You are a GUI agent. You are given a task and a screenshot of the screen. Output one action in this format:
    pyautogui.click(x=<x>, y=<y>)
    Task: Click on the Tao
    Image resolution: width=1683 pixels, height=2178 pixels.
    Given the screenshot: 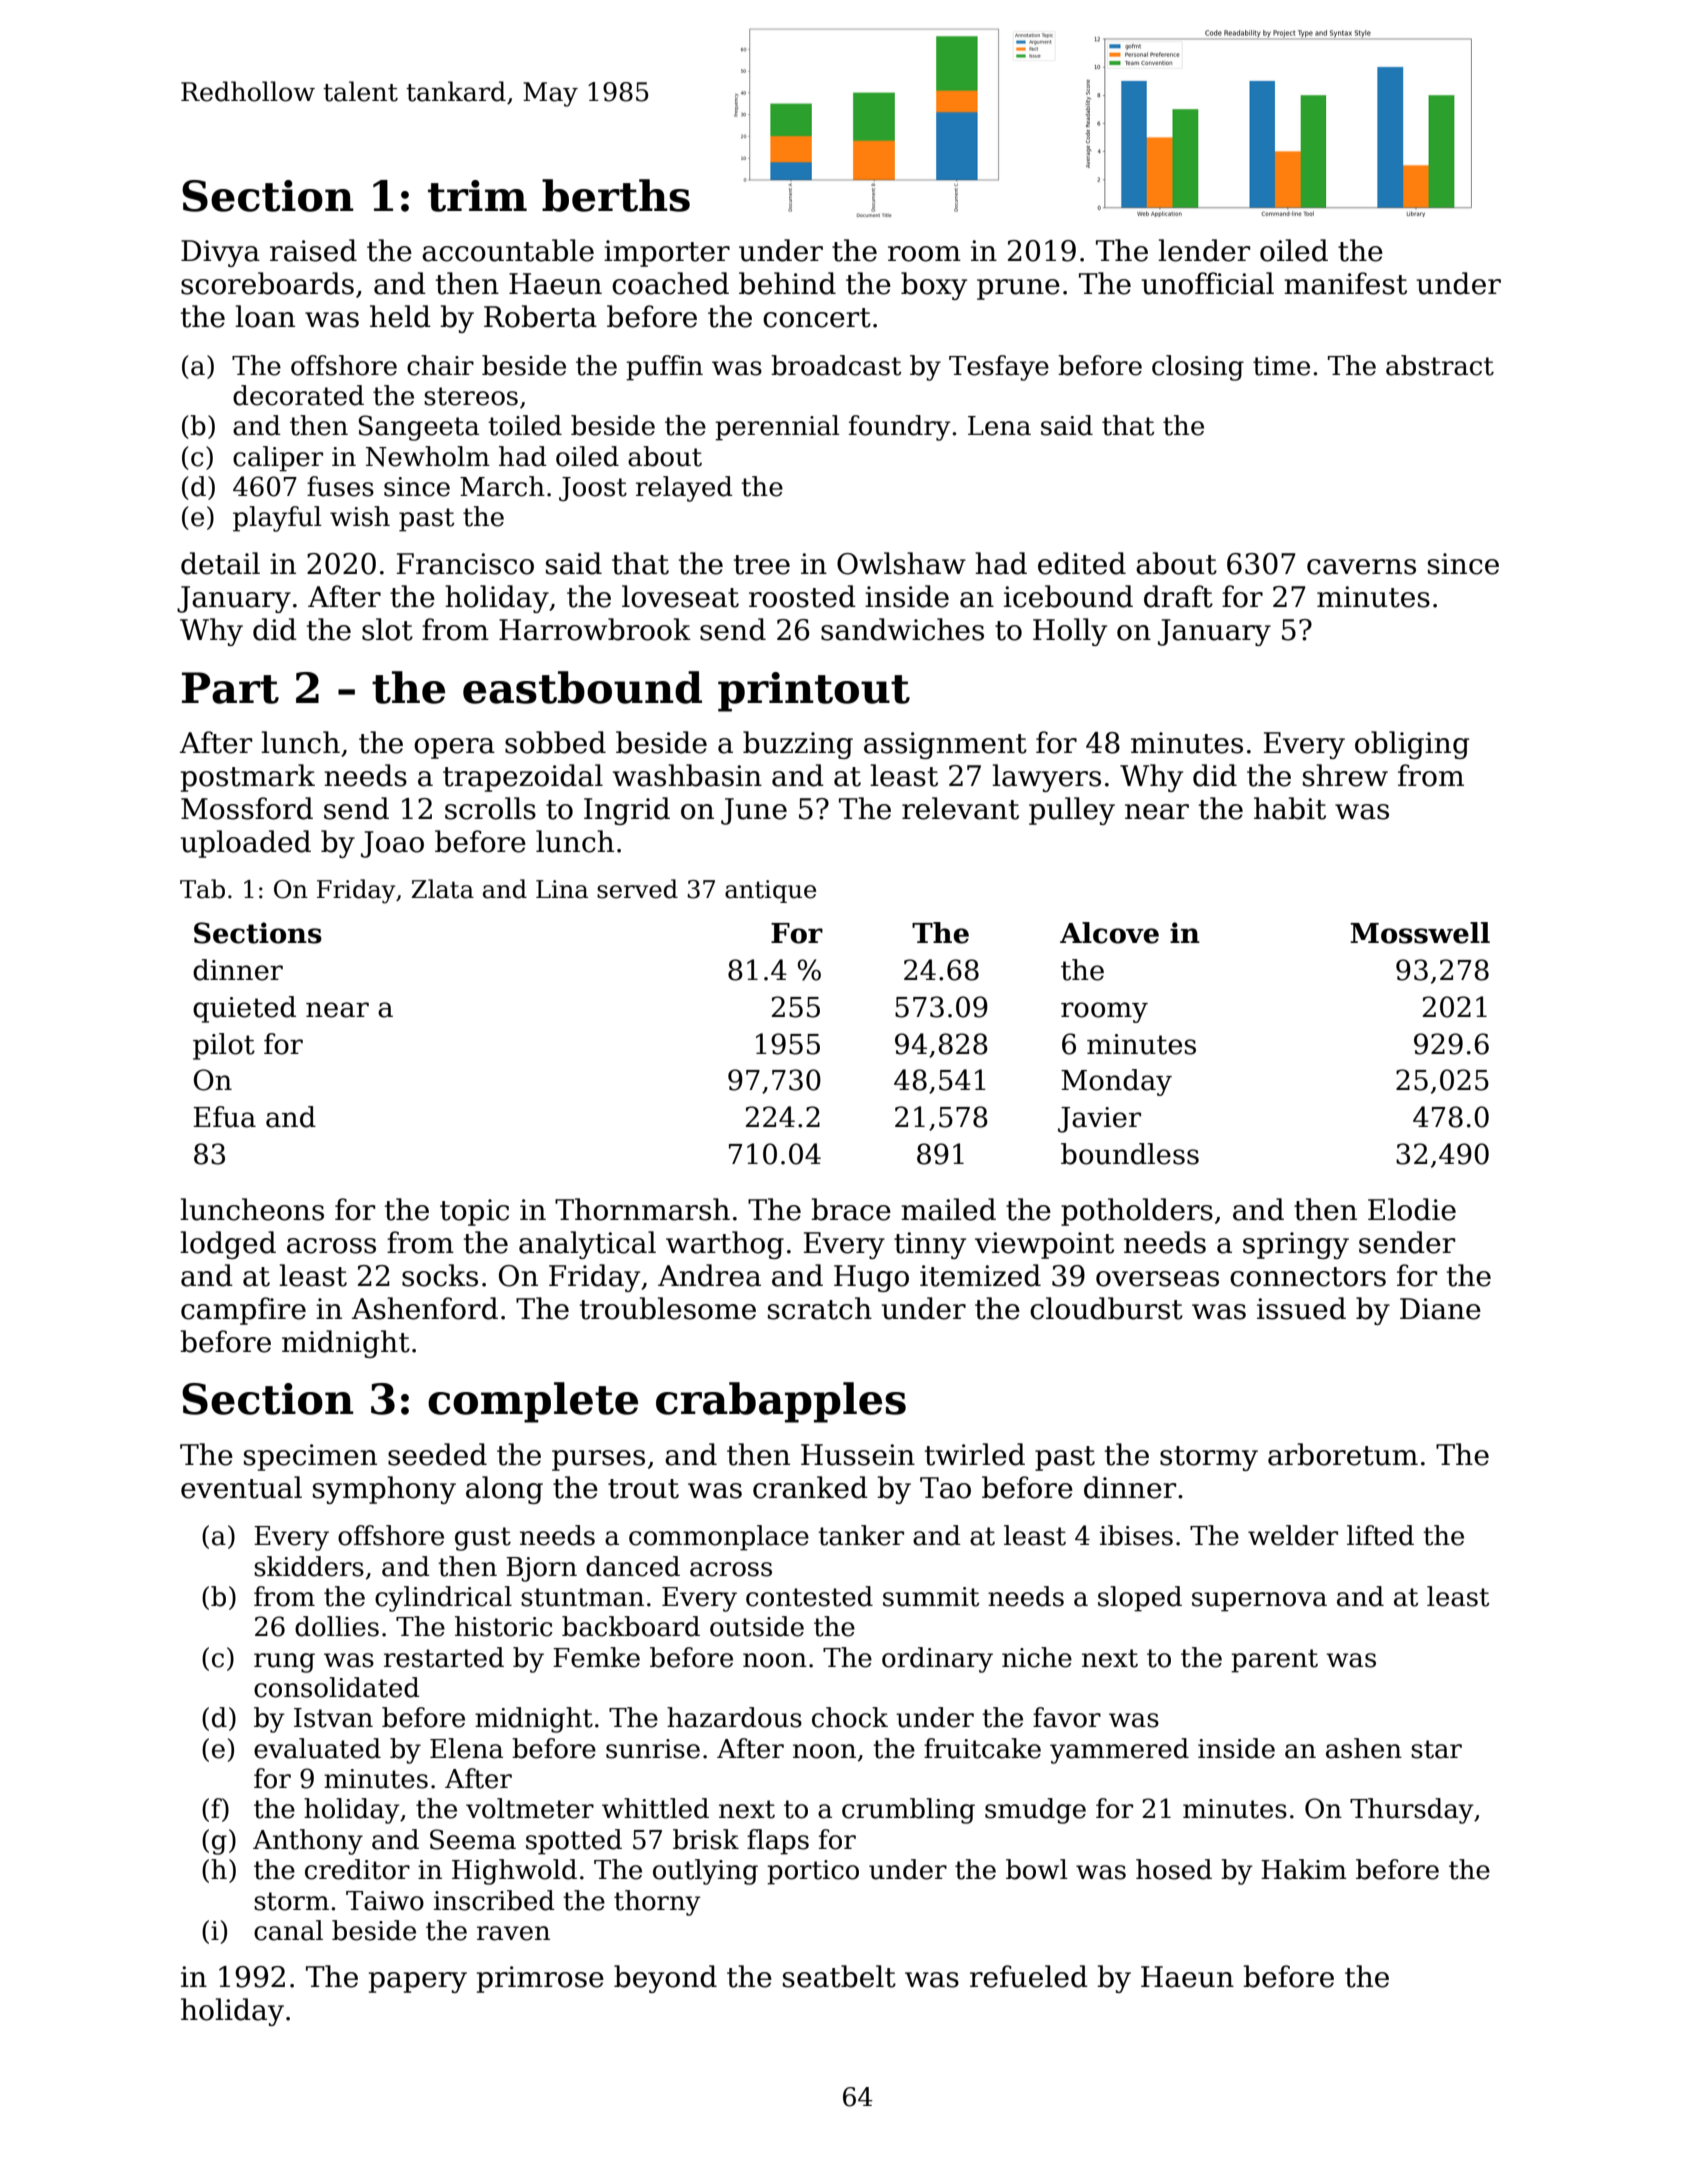 What is the action you would take?
    pyautogui.click(x=945, y=1488)
